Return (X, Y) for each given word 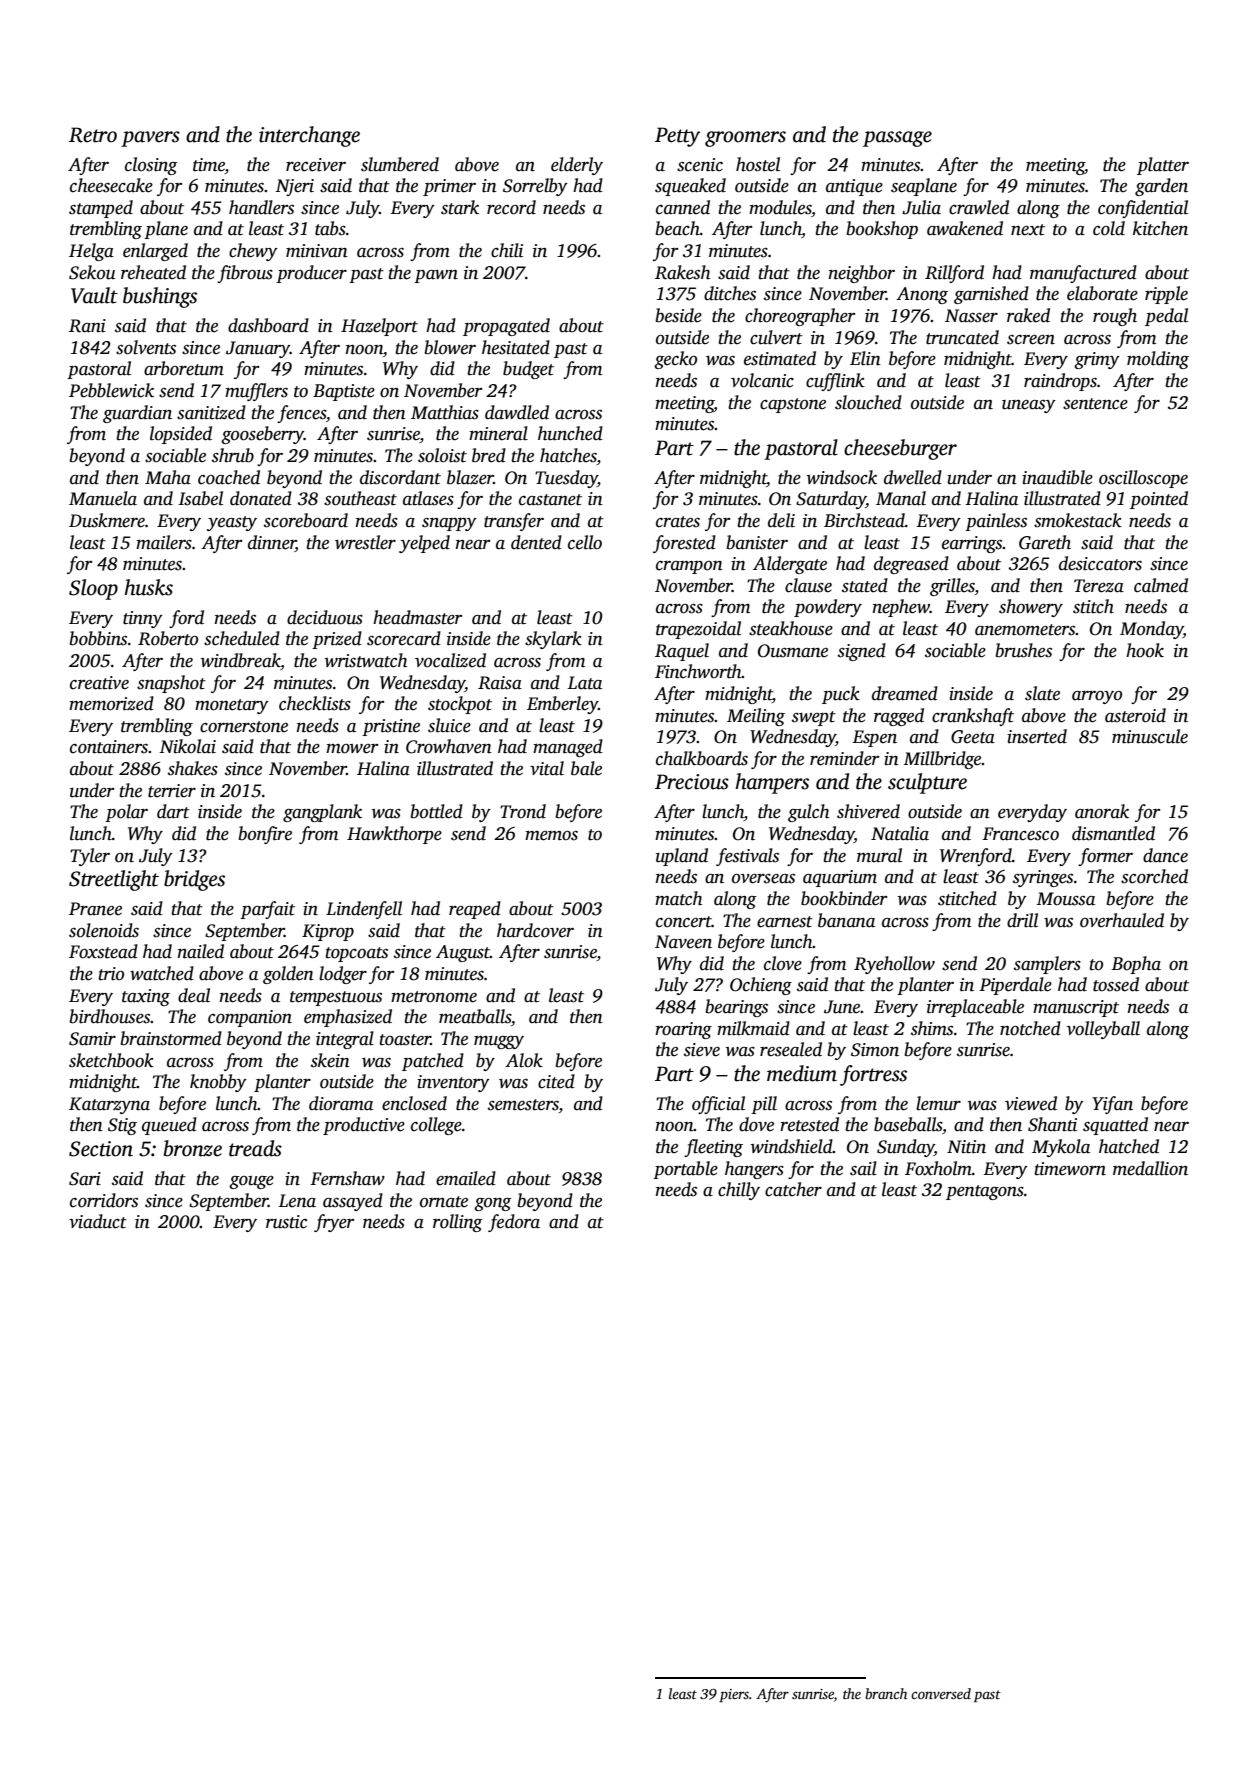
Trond (523, 811)
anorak (1102, 811)
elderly (577, 166)
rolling (458, 1223)
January (258, 349)
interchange (309, 136)
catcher (793, 1189)
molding (1158, 360)
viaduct (98, 1221)
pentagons (985, 1192)
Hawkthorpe (394, 835)
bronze (193, 1148)
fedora (514, 1223)
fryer (334, 1223)
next (1028, 230)
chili (507, 250)
